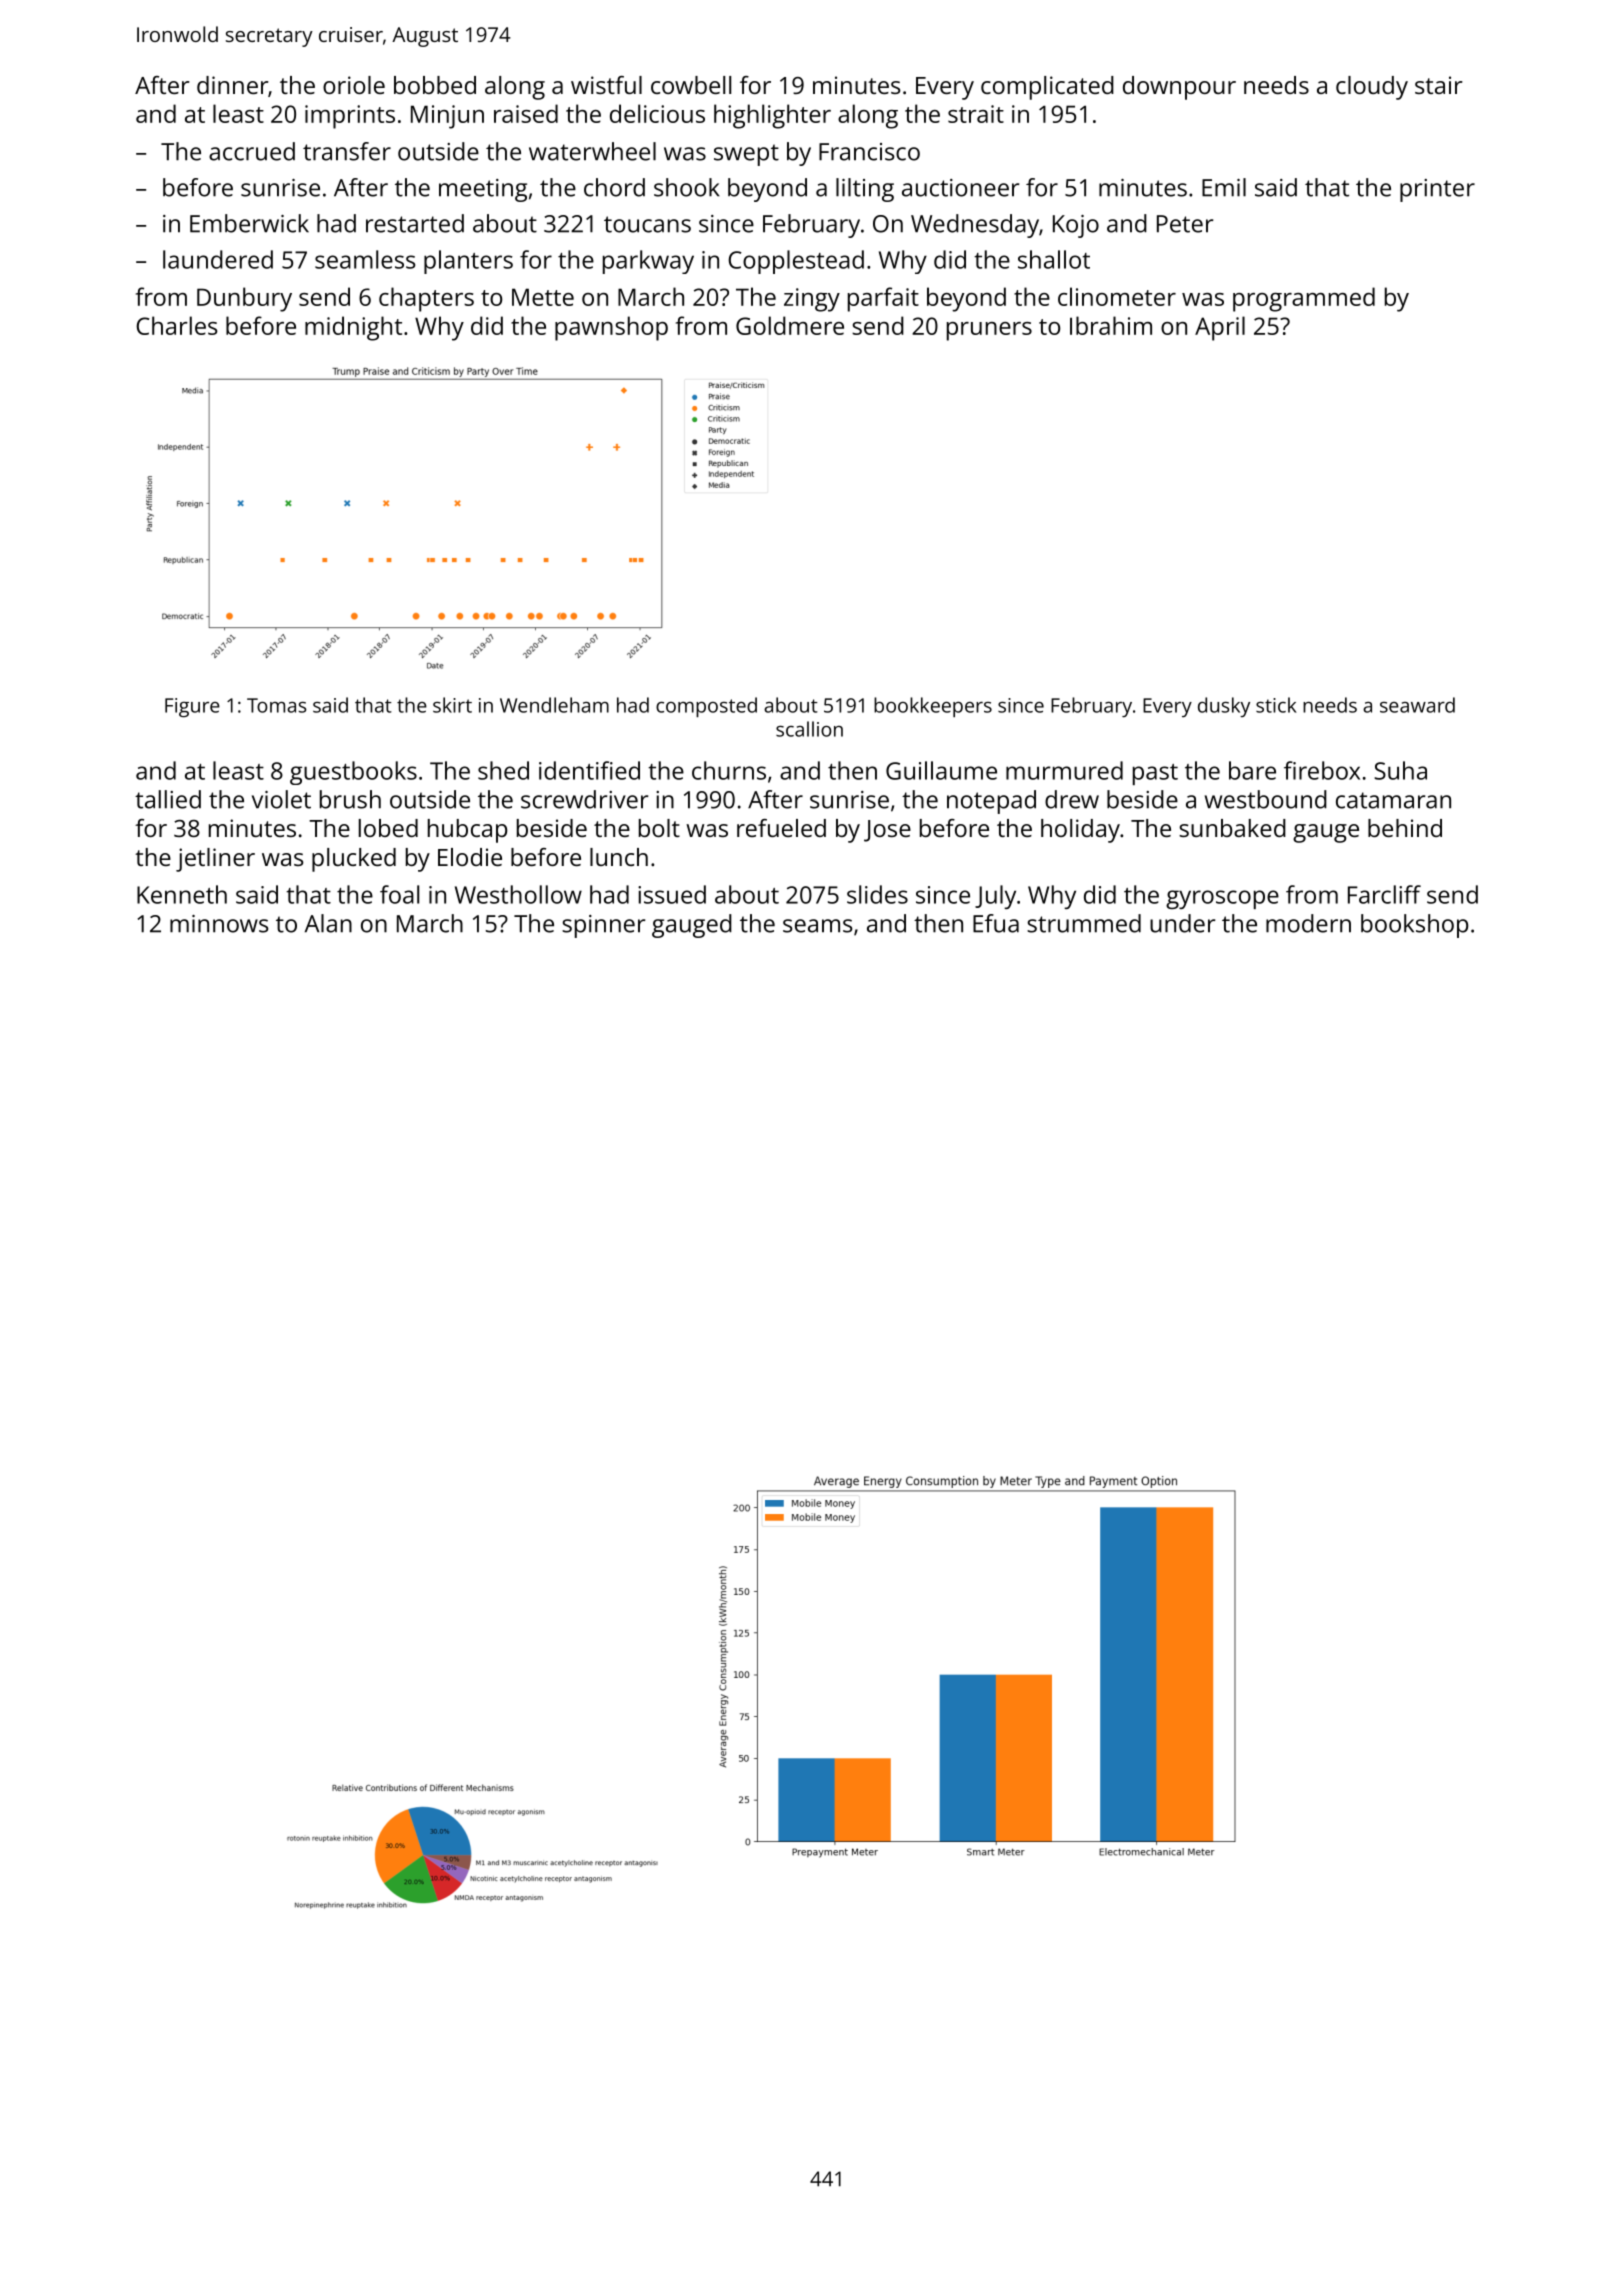 This screenshot has height=2292, width=1620. What do you see at coordinates (219, 924) in the screenshot?
I see `minnows` at bounding box center [219, 924].
